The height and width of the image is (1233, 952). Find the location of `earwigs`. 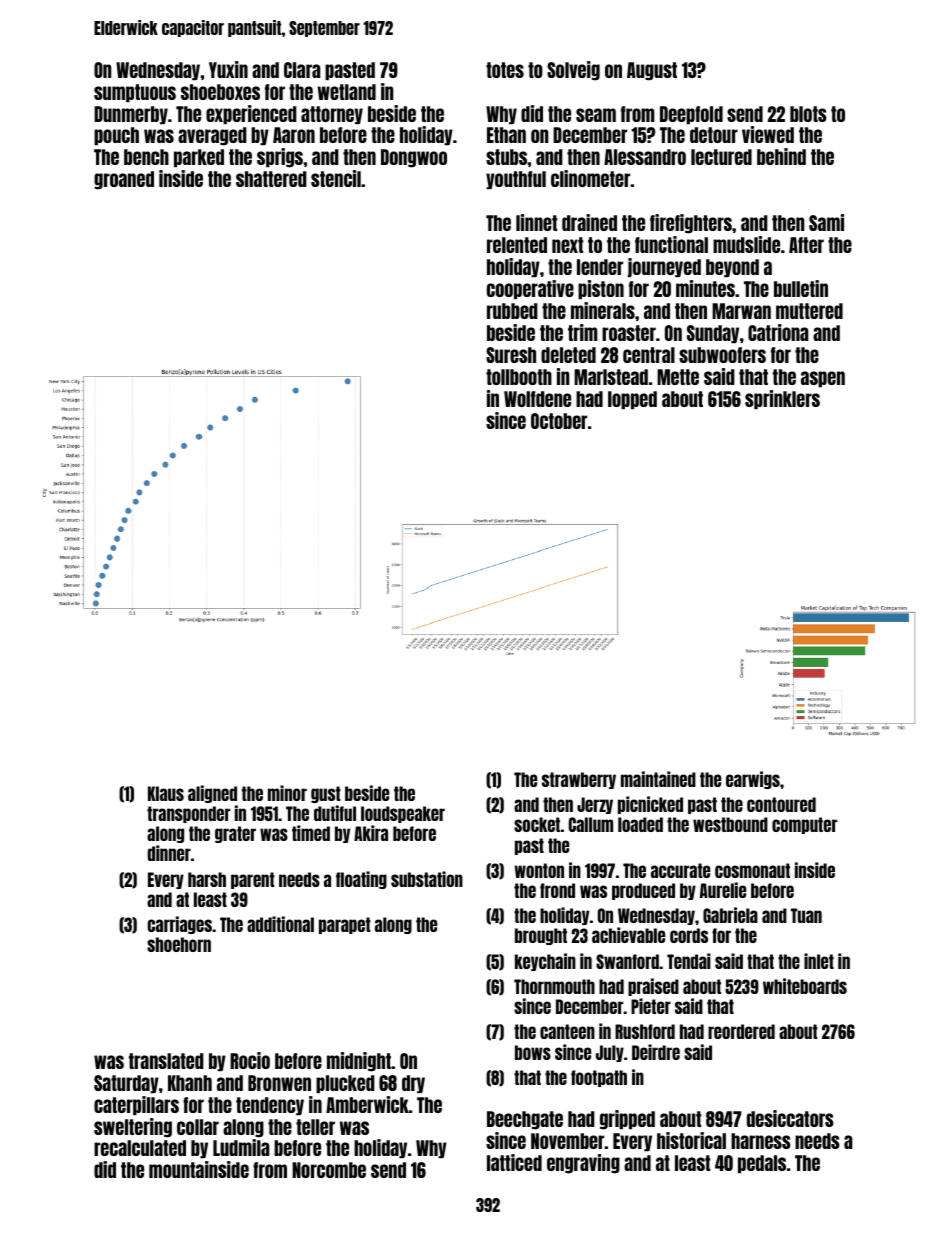

earwigs is located at coordinates (753, 780).
